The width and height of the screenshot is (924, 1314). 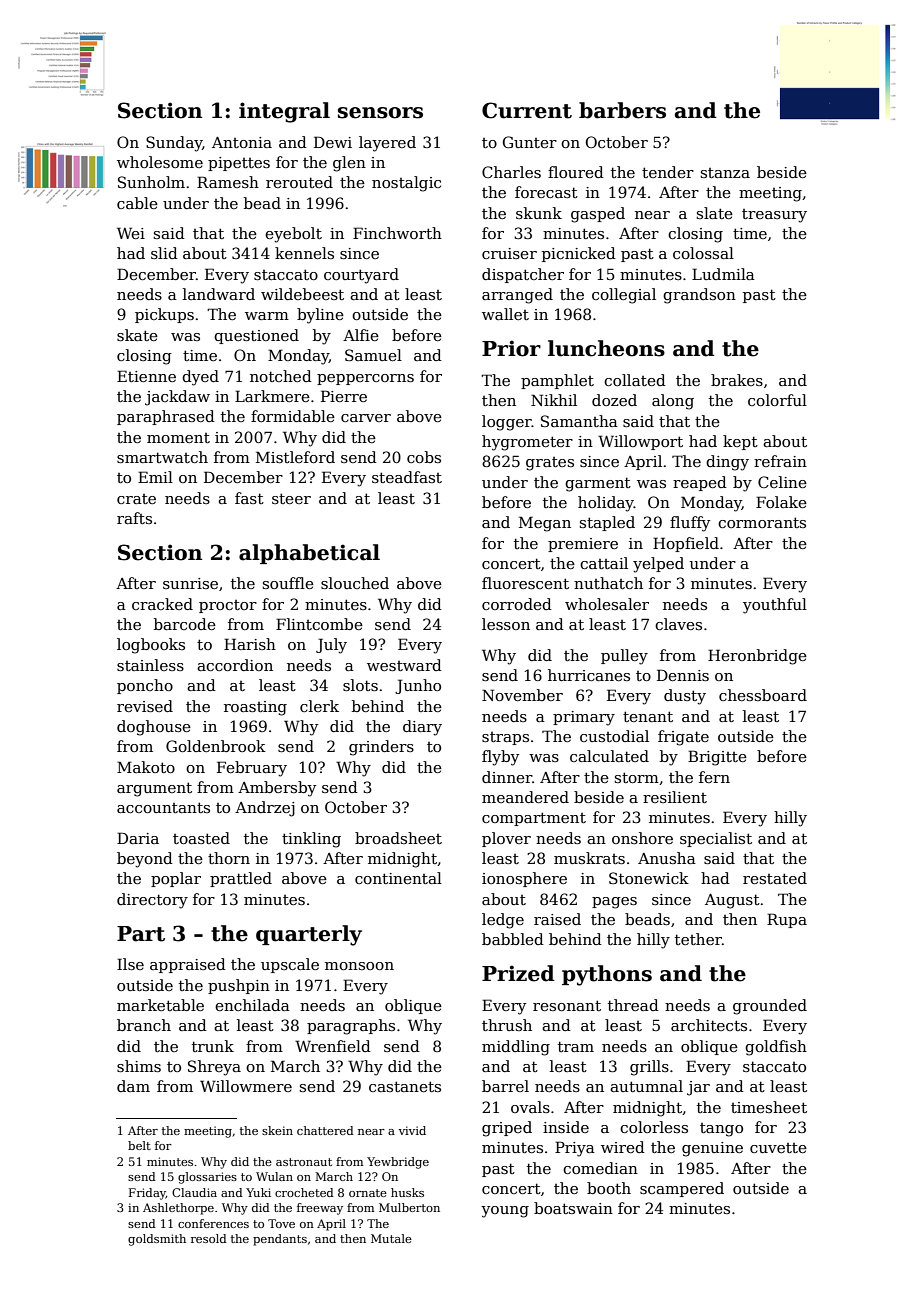 What do you see at coordinates (622, 110) in the screenshot?
I see `barbers` at bounding box center [622, 110].
